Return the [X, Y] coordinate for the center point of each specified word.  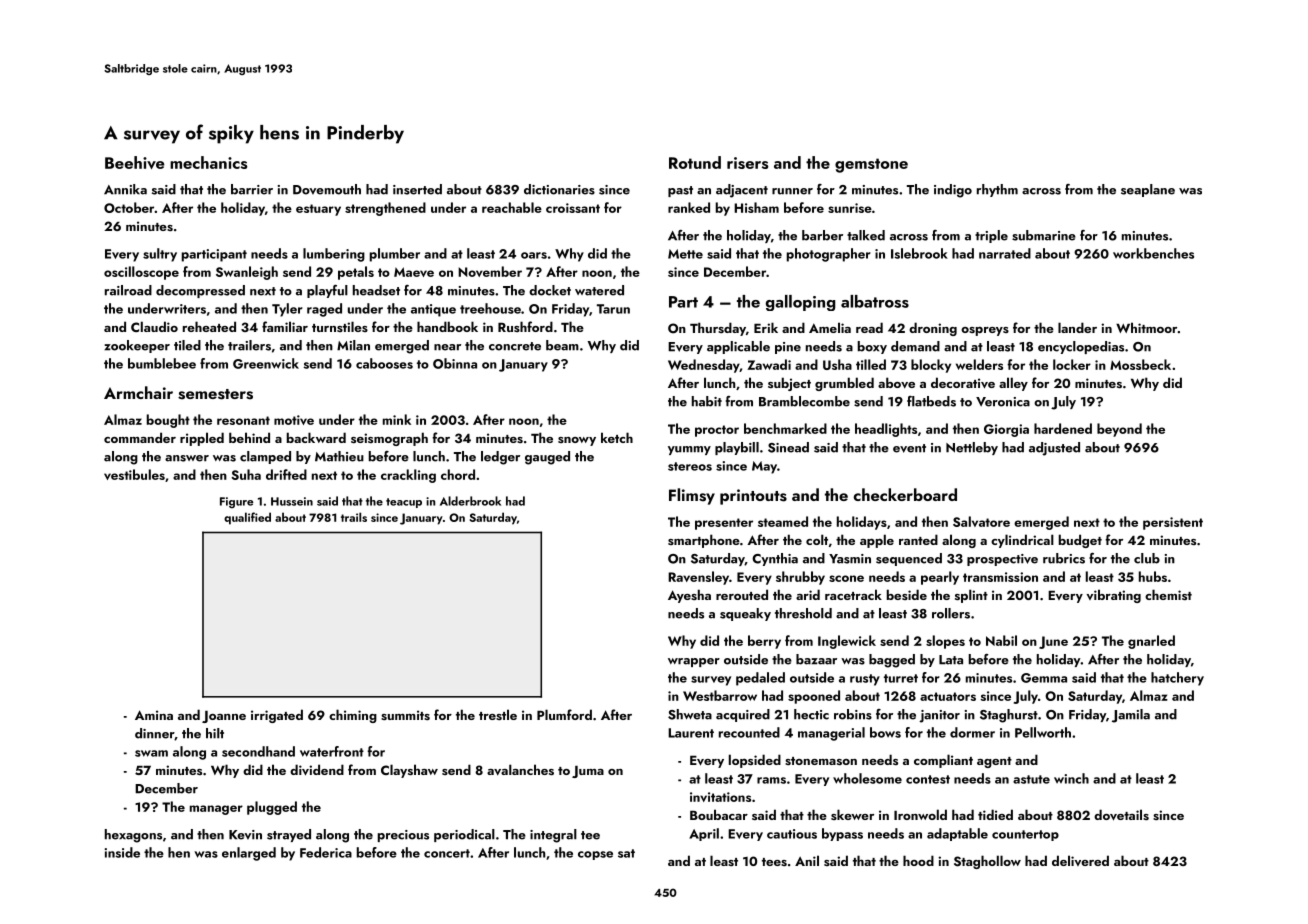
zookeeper [137, 346]
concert [447, 853]
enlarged [249, 854]
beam [562, 345]
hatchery [1177, 679]
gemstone [871, 165]
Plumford [564, 714]
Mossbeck [1140, 364]
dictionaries [559, 189]
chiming [353, 716]
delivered [1080, 860]
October [129, 207]
